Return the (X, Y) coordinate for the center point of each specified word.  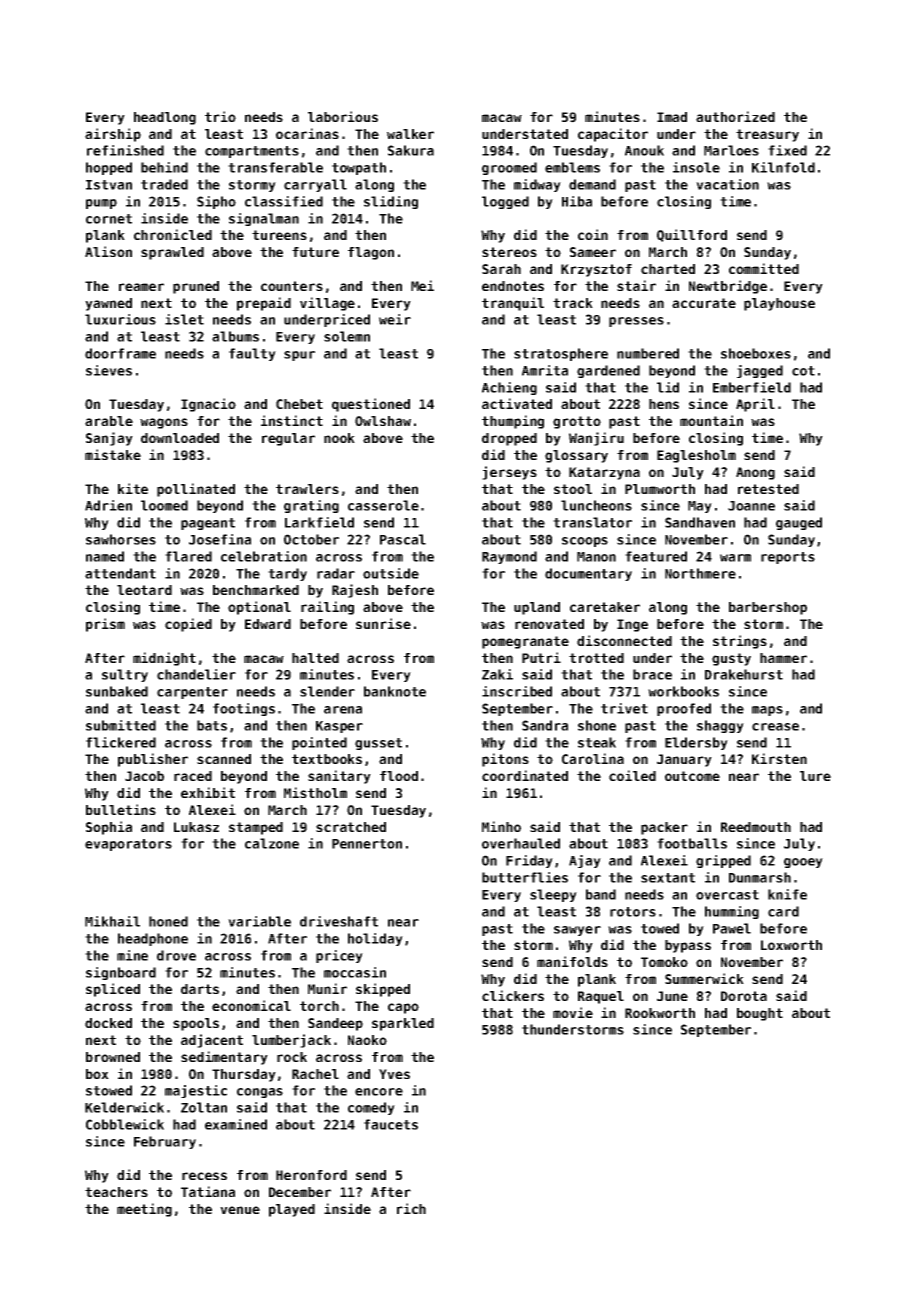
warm (735, 558)
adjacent (212, 1041)
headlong (165, 118)
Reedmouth (756, 827)
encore (379, 1092)
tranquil (513, 304)
